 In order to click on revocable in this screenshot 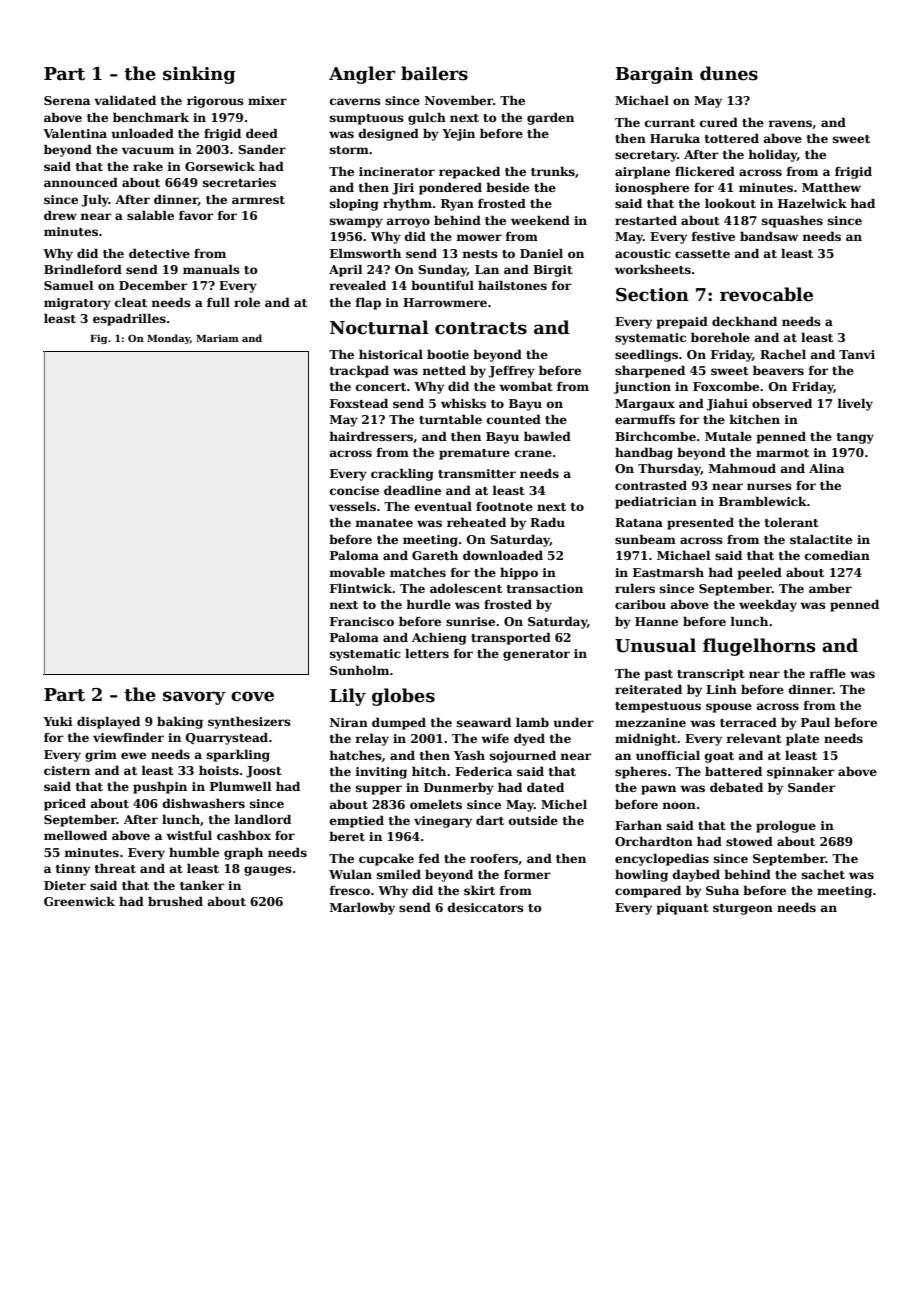, I will do `click(766, 294)`.
